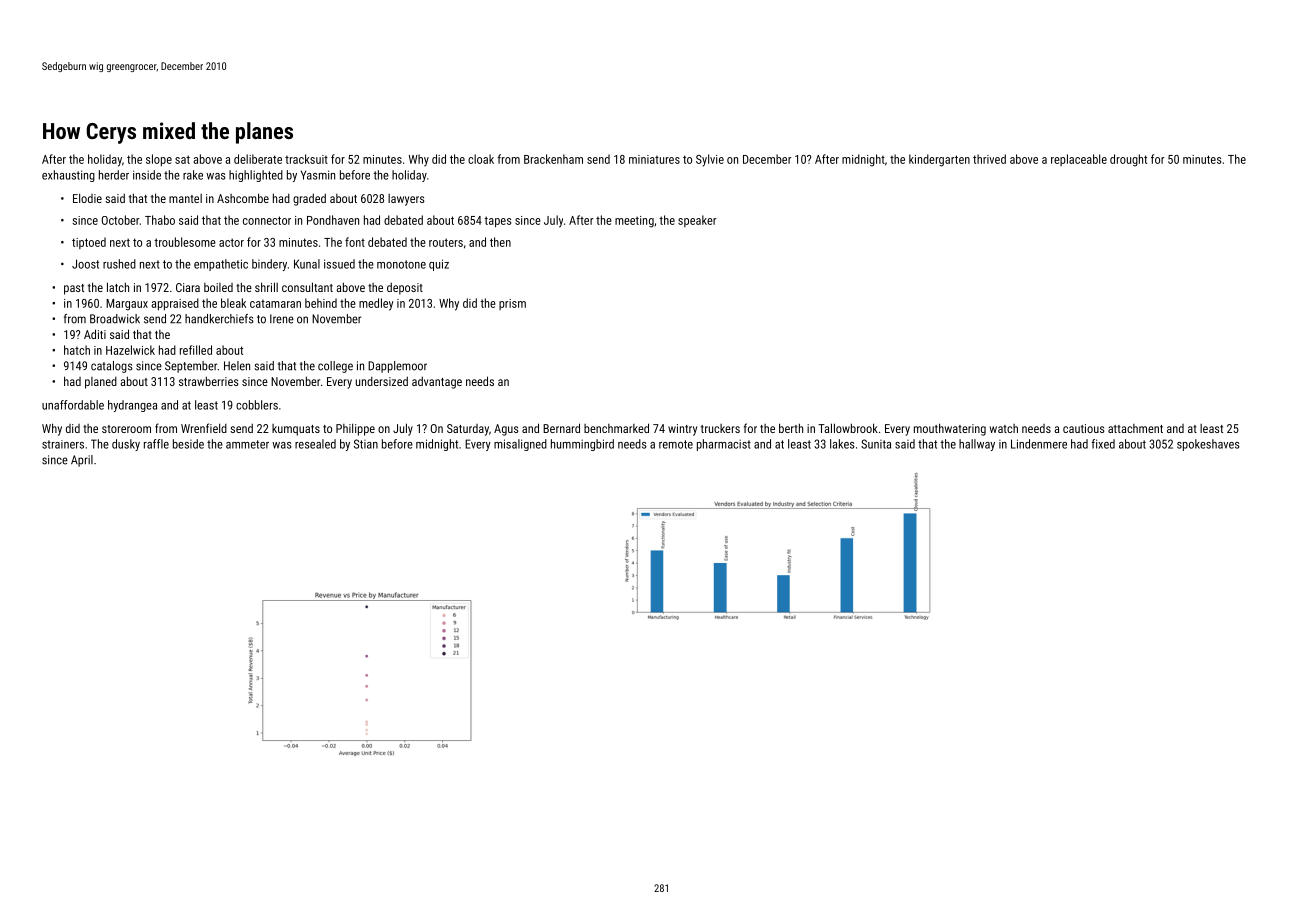 The width and height of the page is (1308, 924). What do you see at coordinates (1004, 428) in the page?
I see `watch` at bounding box center [1004, 428].
